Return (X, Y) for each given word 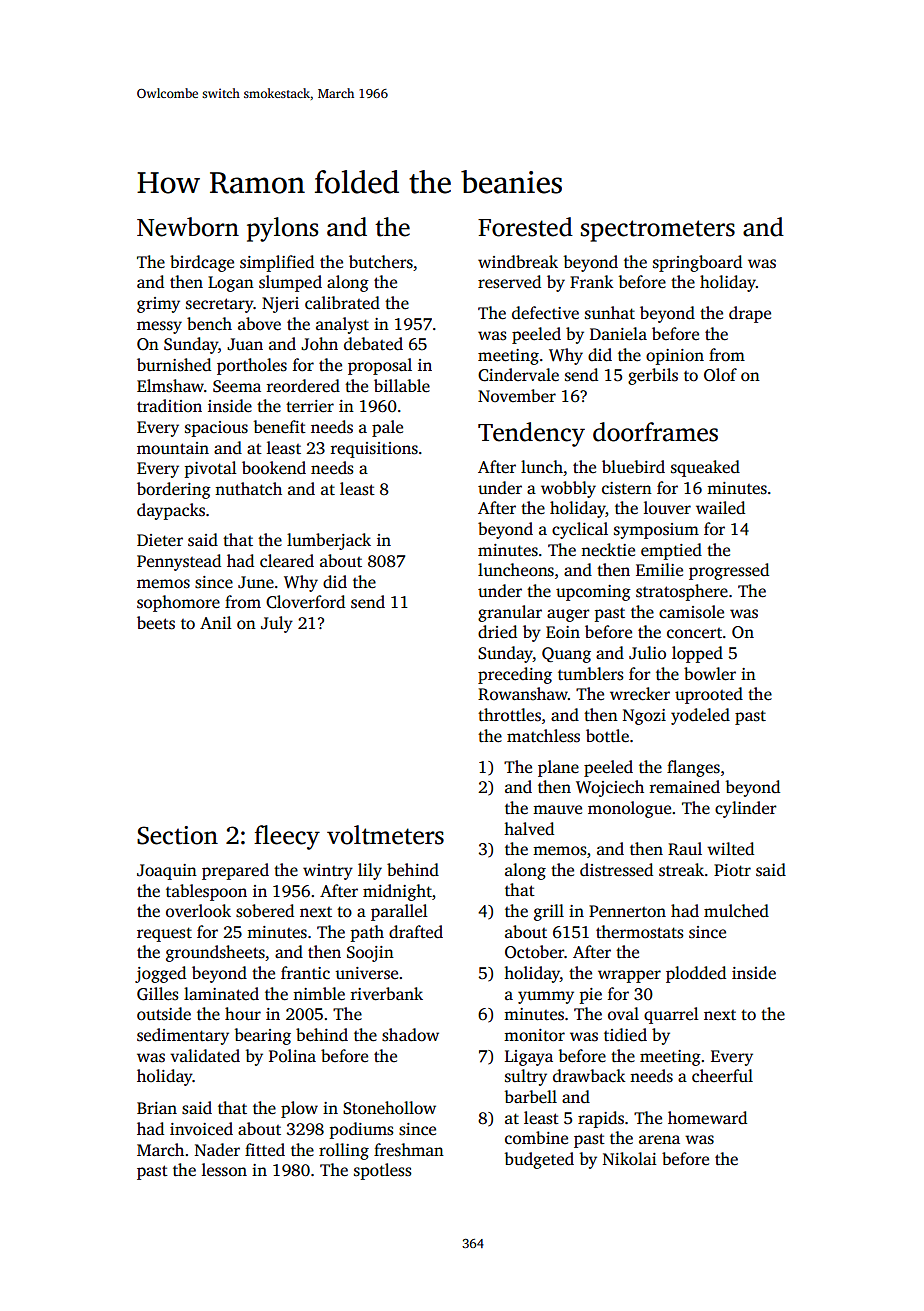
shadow (410, 1035)
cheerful (722, 1076)
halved (529, 829)
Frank (591, 281)
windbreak (518, 262)
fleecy (287, 837)
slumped (290, 283)
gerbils (653, 376)
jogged (160, 974)
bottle (607, 736)
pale (387, 428)
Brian (157, 1108)
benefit (279, 427)
